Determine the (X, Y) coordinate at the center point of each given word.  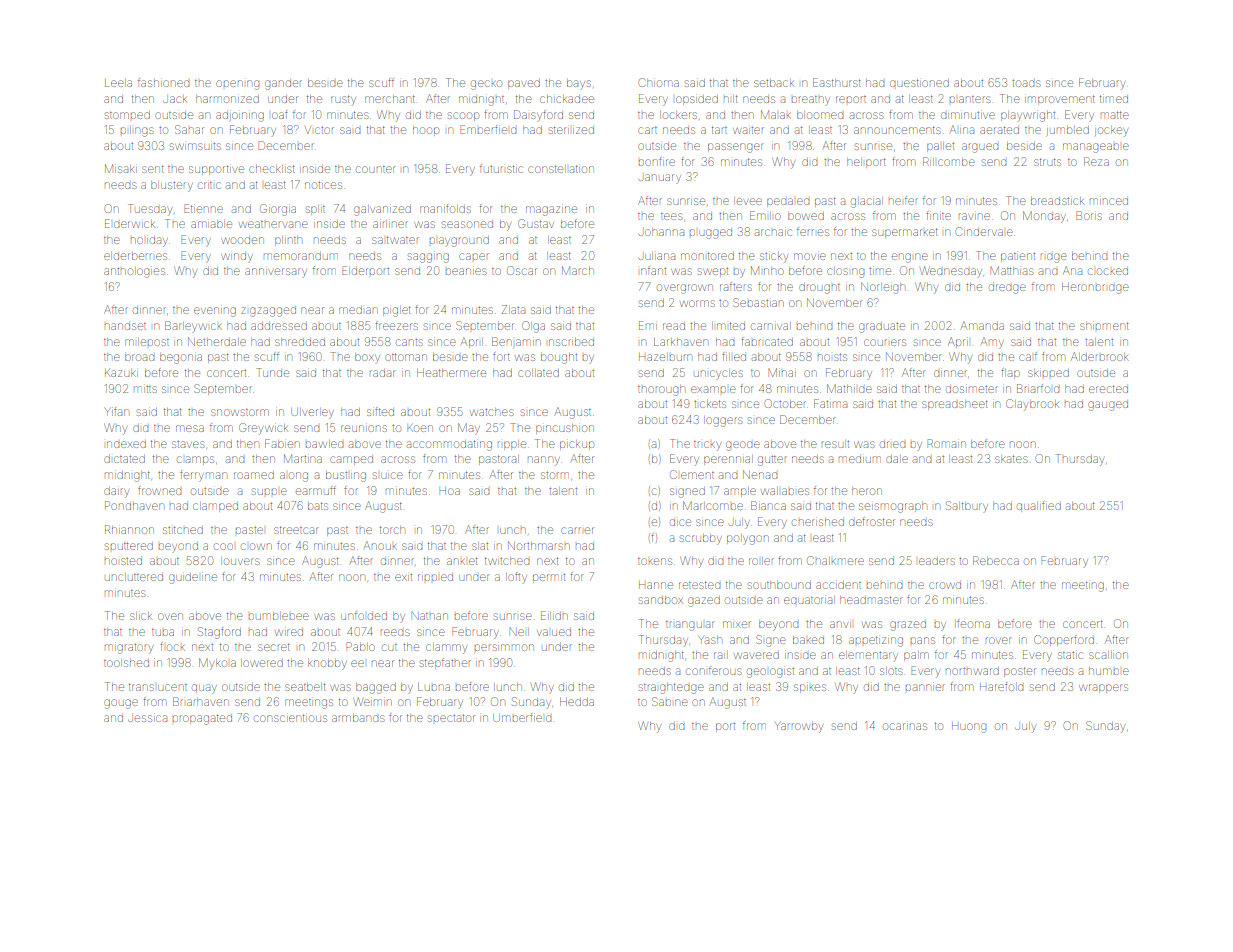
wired (289, 632)
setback (773, 83)
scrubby (701, 540)
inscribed (571, 342)
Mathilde (849, 388)
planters (970, 99)
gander (283, 85)
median (358, 310)
